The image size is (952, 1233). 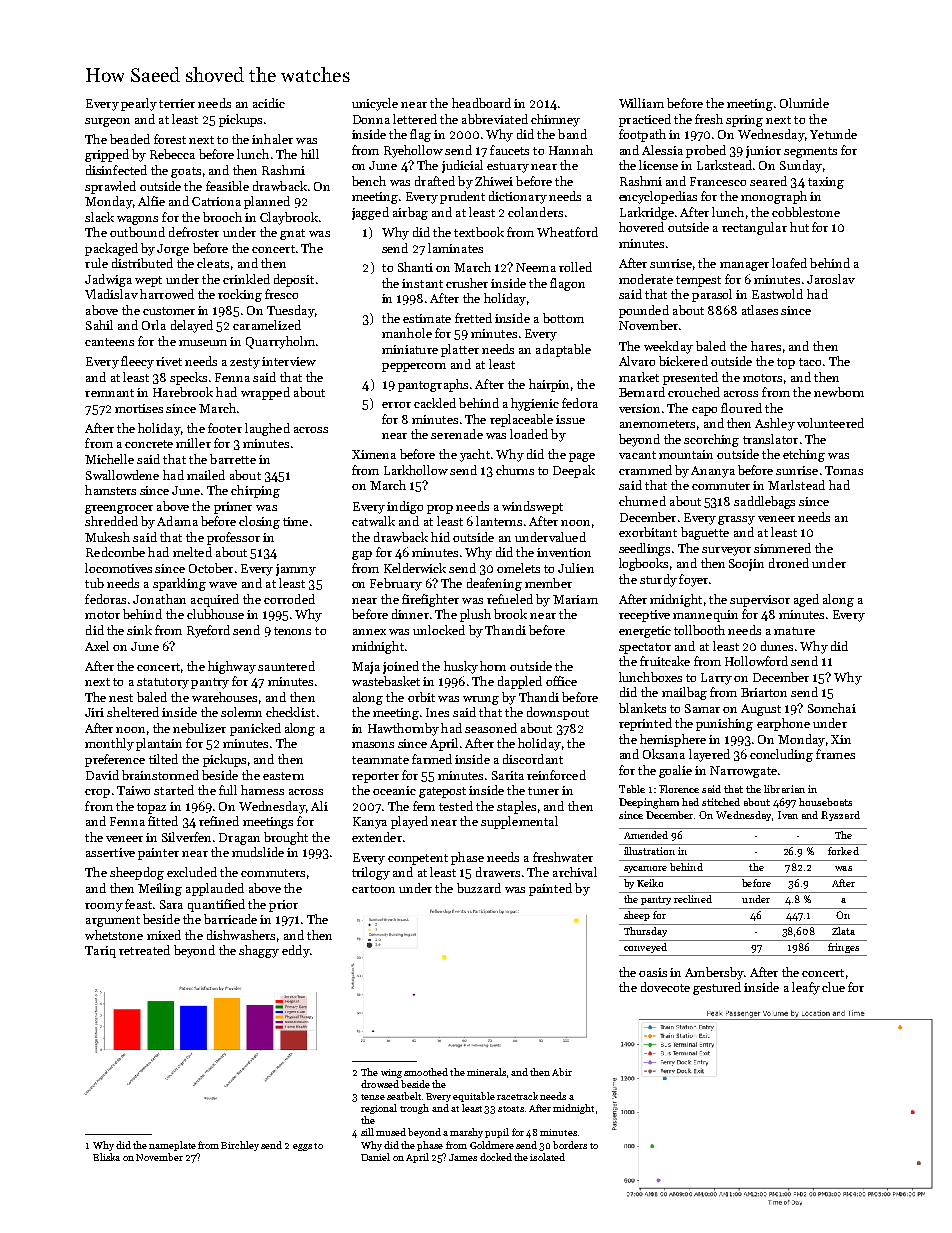 What do you see at coordinates (575, 599) in the screenshot?
I see `Mariam` at bounding box center [575, 599].
